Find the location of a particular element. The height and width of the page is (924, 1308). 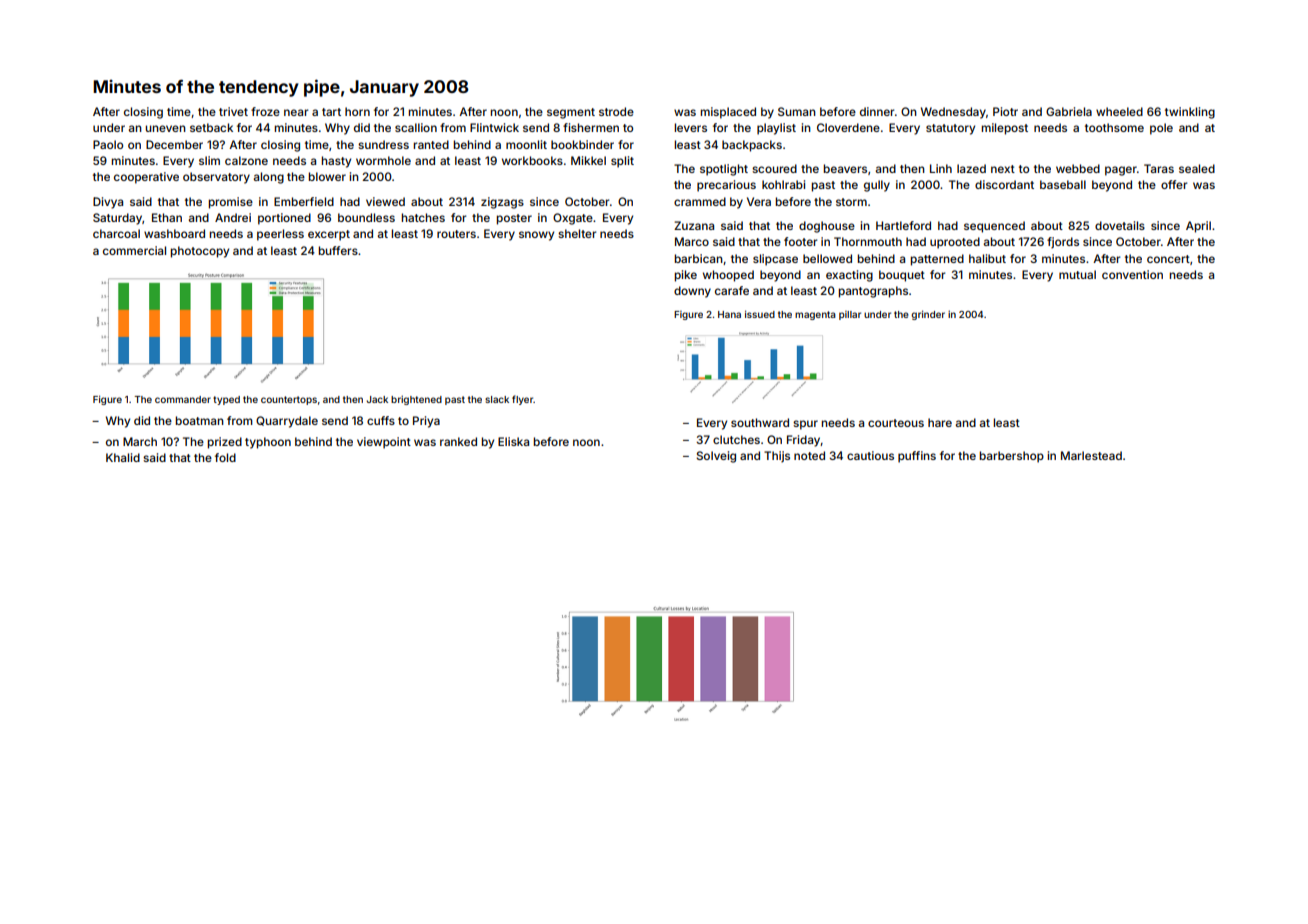

buffers is located at coordinates (338, 250).
